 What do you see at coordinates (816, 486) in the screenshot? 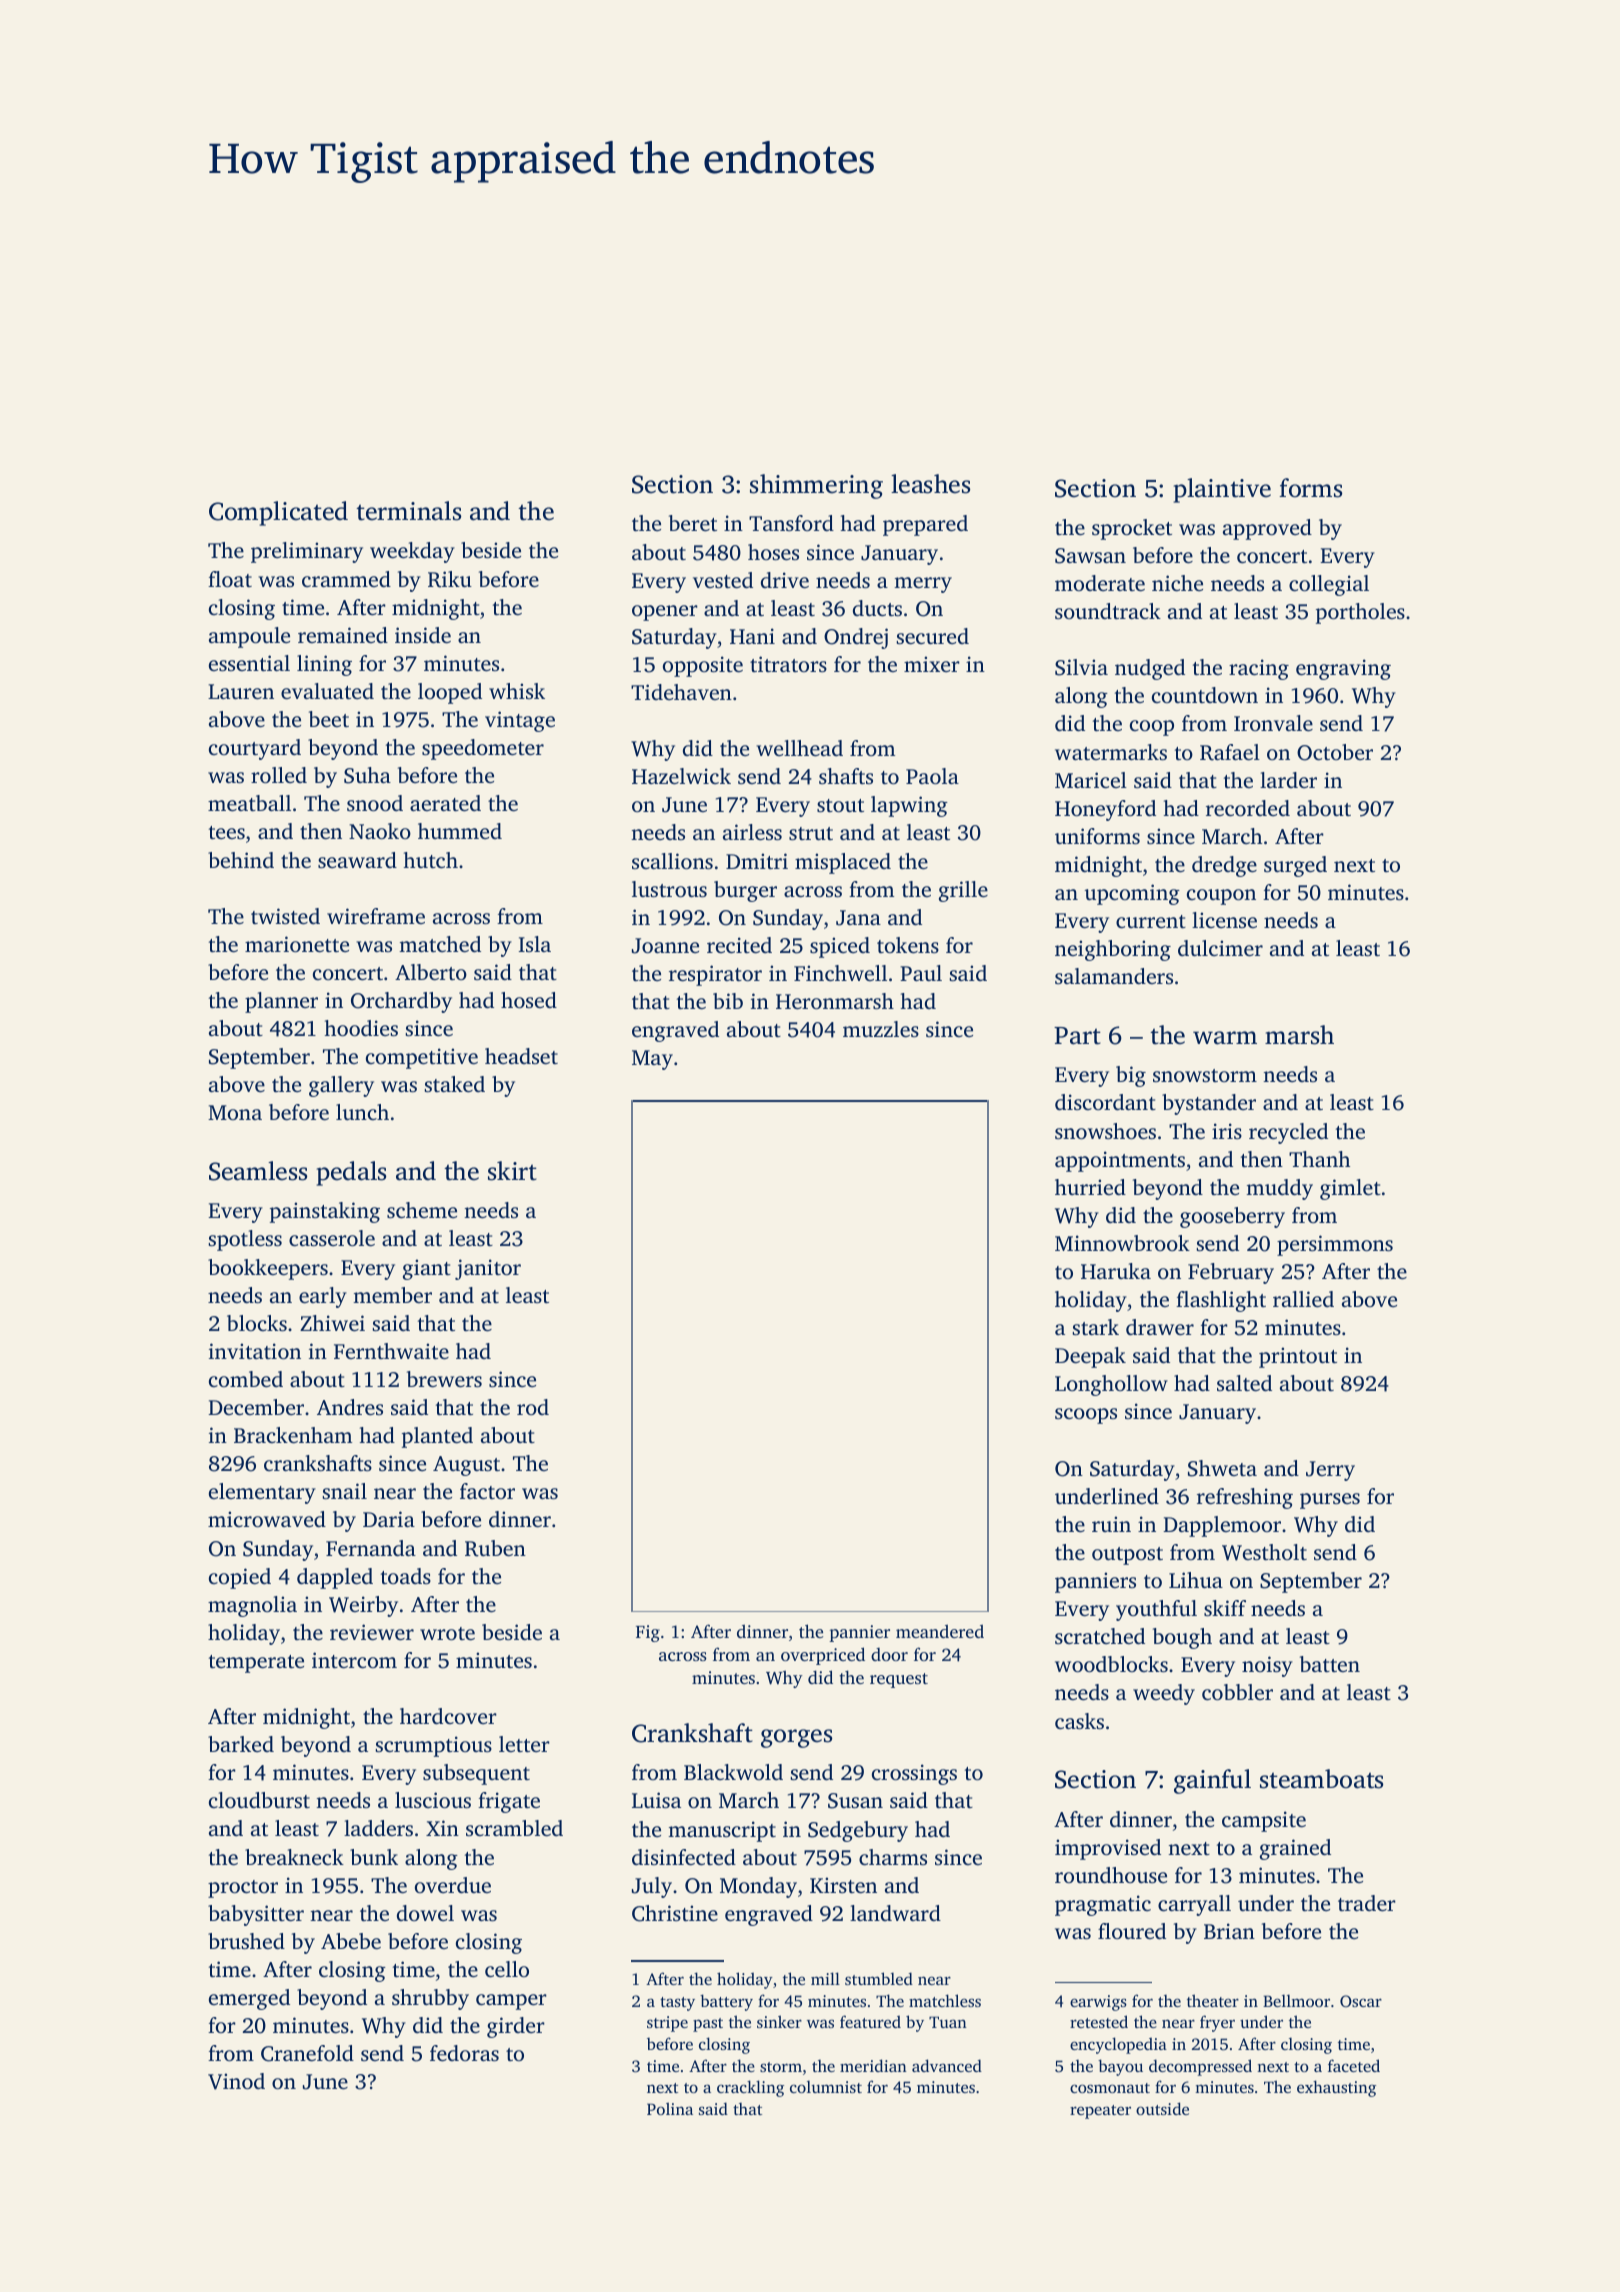
I see `shimmering` at bounding box center [816, 486].
